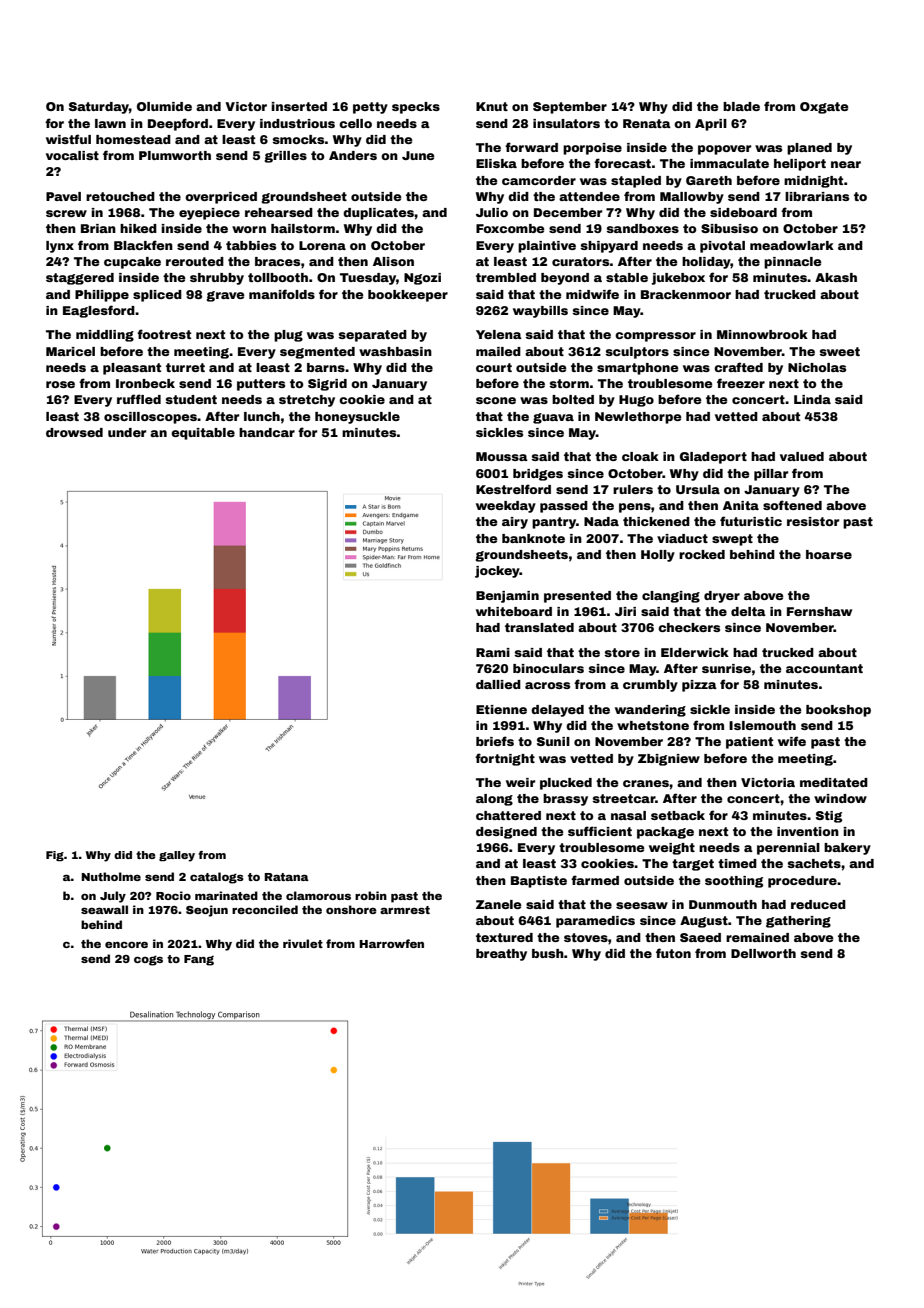 Image resolution: width=924 pixels, height=1308 pixels. Describe the element at coordinates (824, 108) in the document. I see `Oxgate` at that location.
